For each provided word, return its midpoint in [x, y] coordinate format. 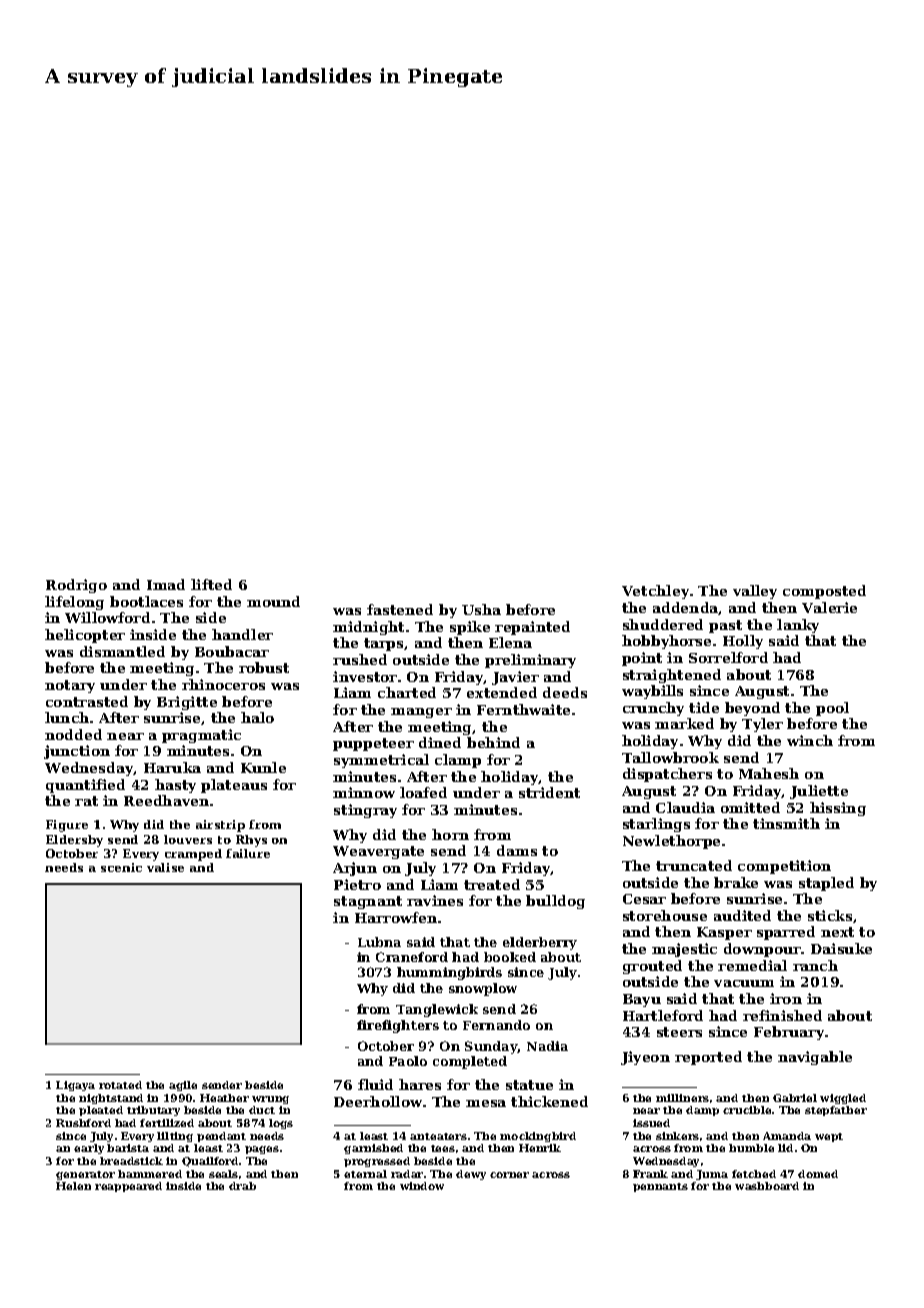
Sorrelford [728, 657]
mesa [486, 1103]
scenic [121, 867]
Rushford [83, 1123]
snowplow [483, 989]
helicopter [85, 636]
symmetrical [381, 761]
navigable [815, 1058]
